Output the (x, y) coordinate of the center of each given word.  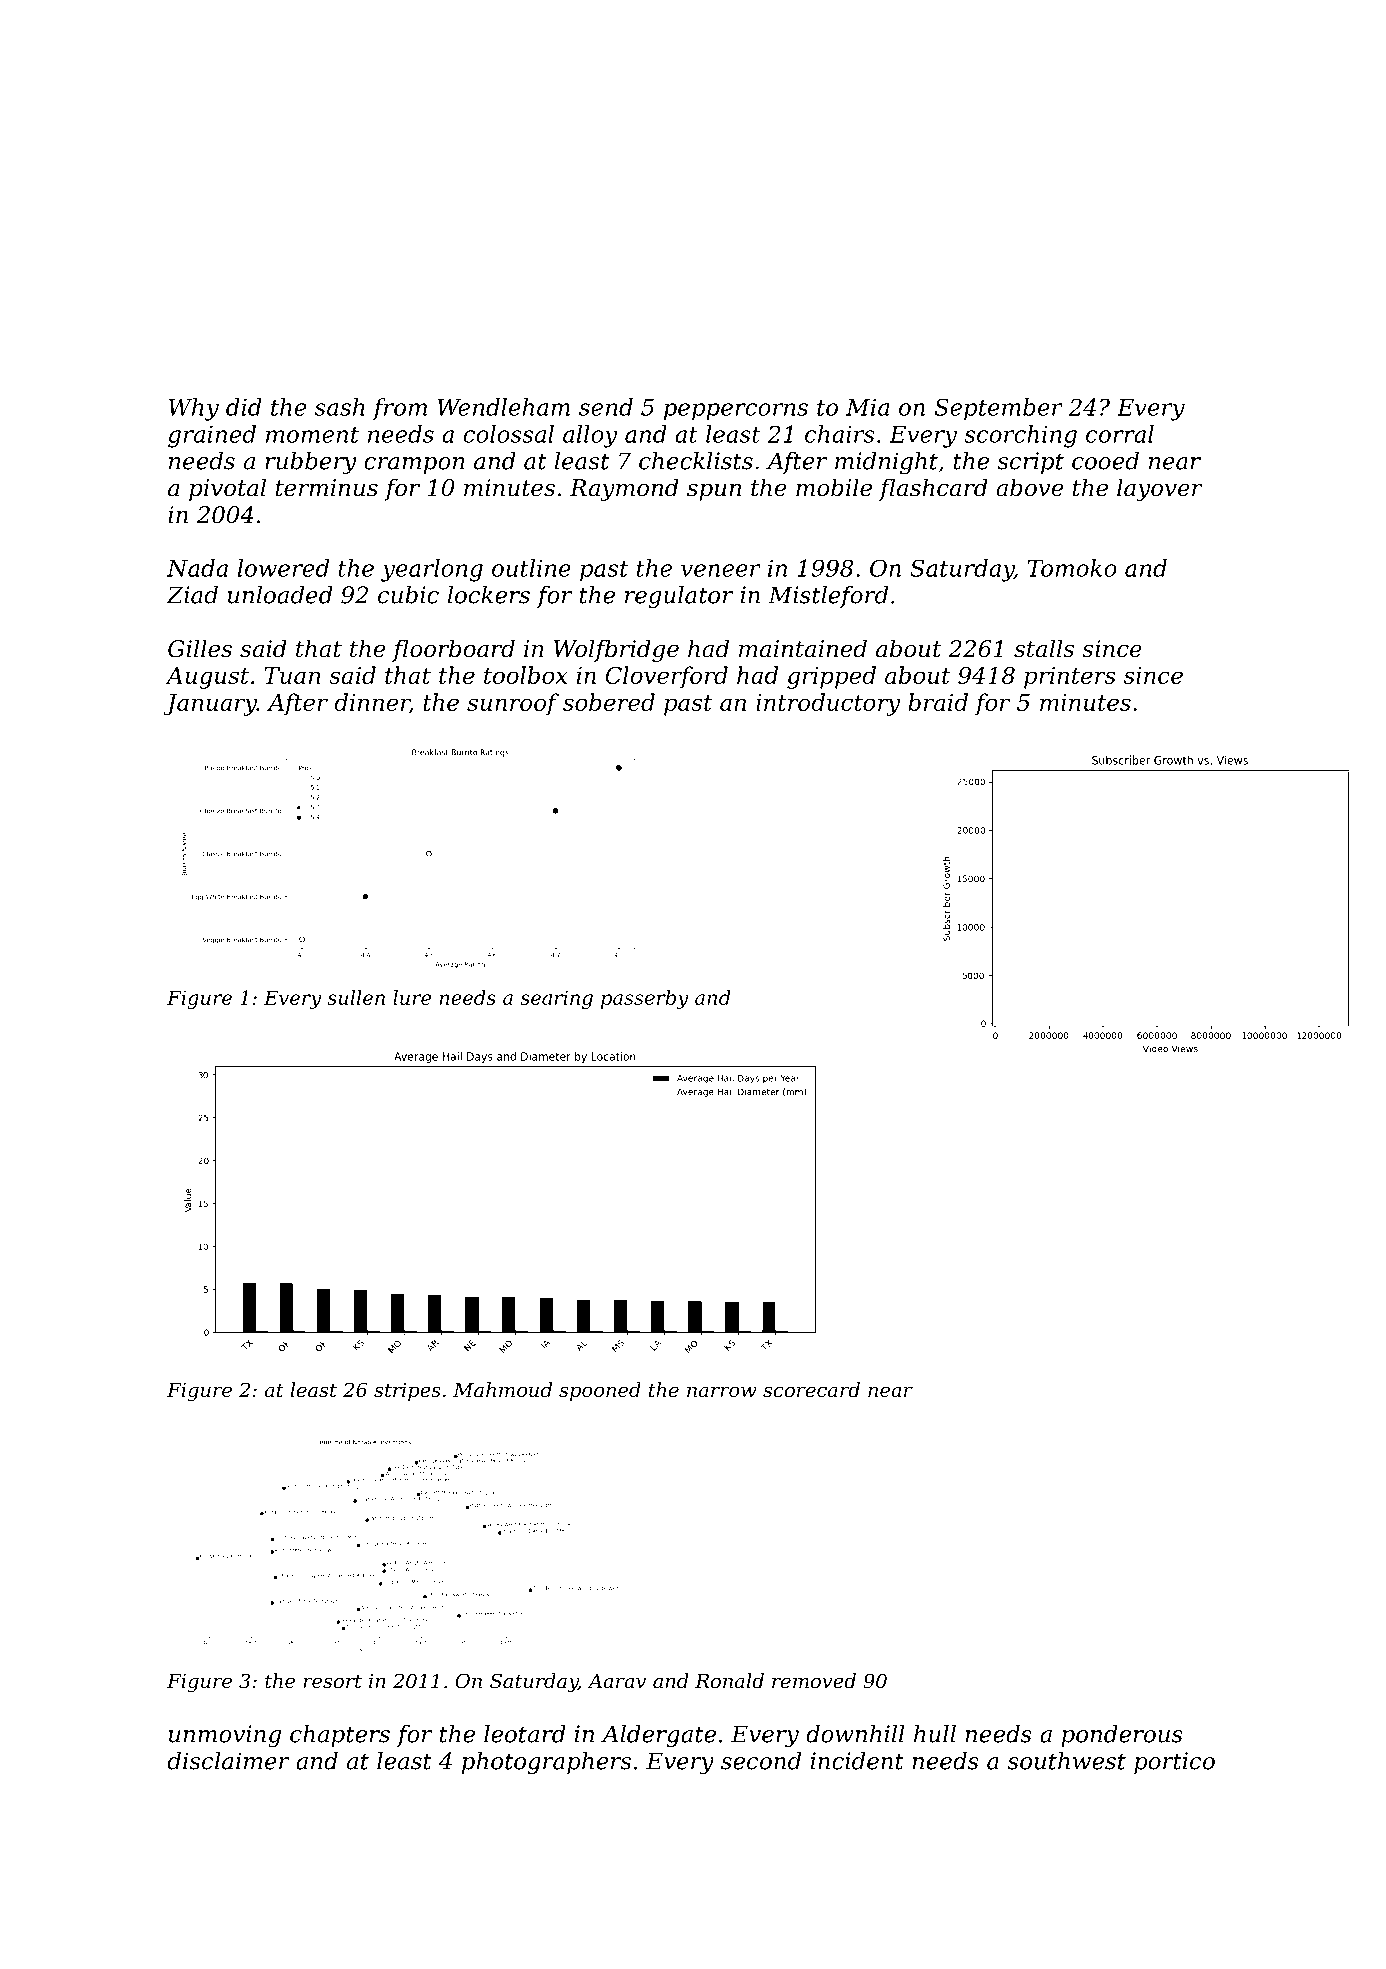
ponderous (1122, 1736)
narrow (722, 1392)
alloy (590, 436)
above (1029, 487)
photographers (546, 1763)
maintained (803, 648)
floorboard (453, 650)
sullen (356, 997)
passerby (645, 999)
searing (556, 999)
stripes (407, 1391)
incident (857, 1761)
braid (938, 702)
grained (212, 436)
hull (935, 1734)
